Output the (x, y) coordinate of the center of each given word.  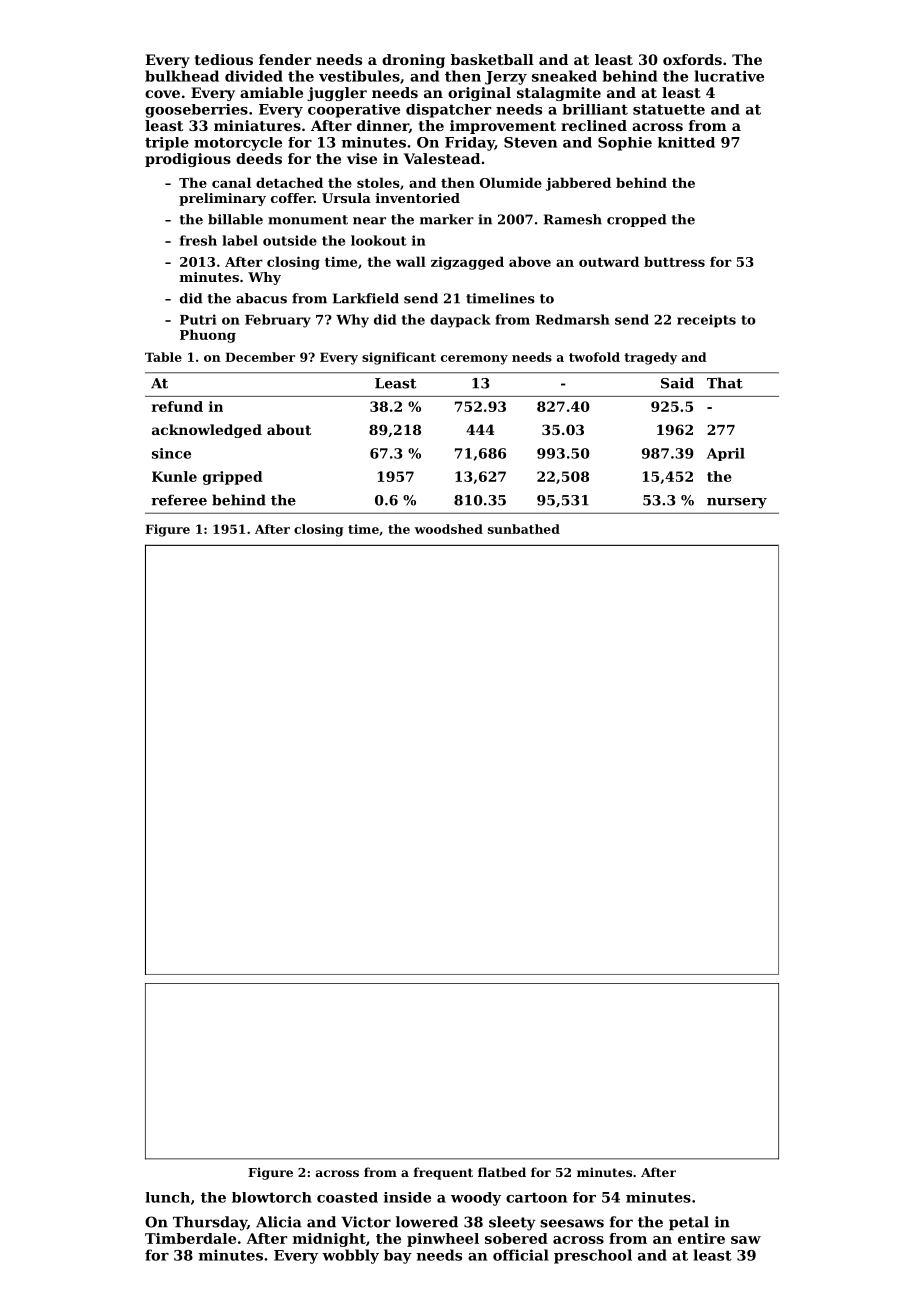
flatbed (502, 1172)
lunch (167, 1197)
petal (689, 1223)
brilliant (595, 109)
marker (447, 219)
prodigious (188, 160)
